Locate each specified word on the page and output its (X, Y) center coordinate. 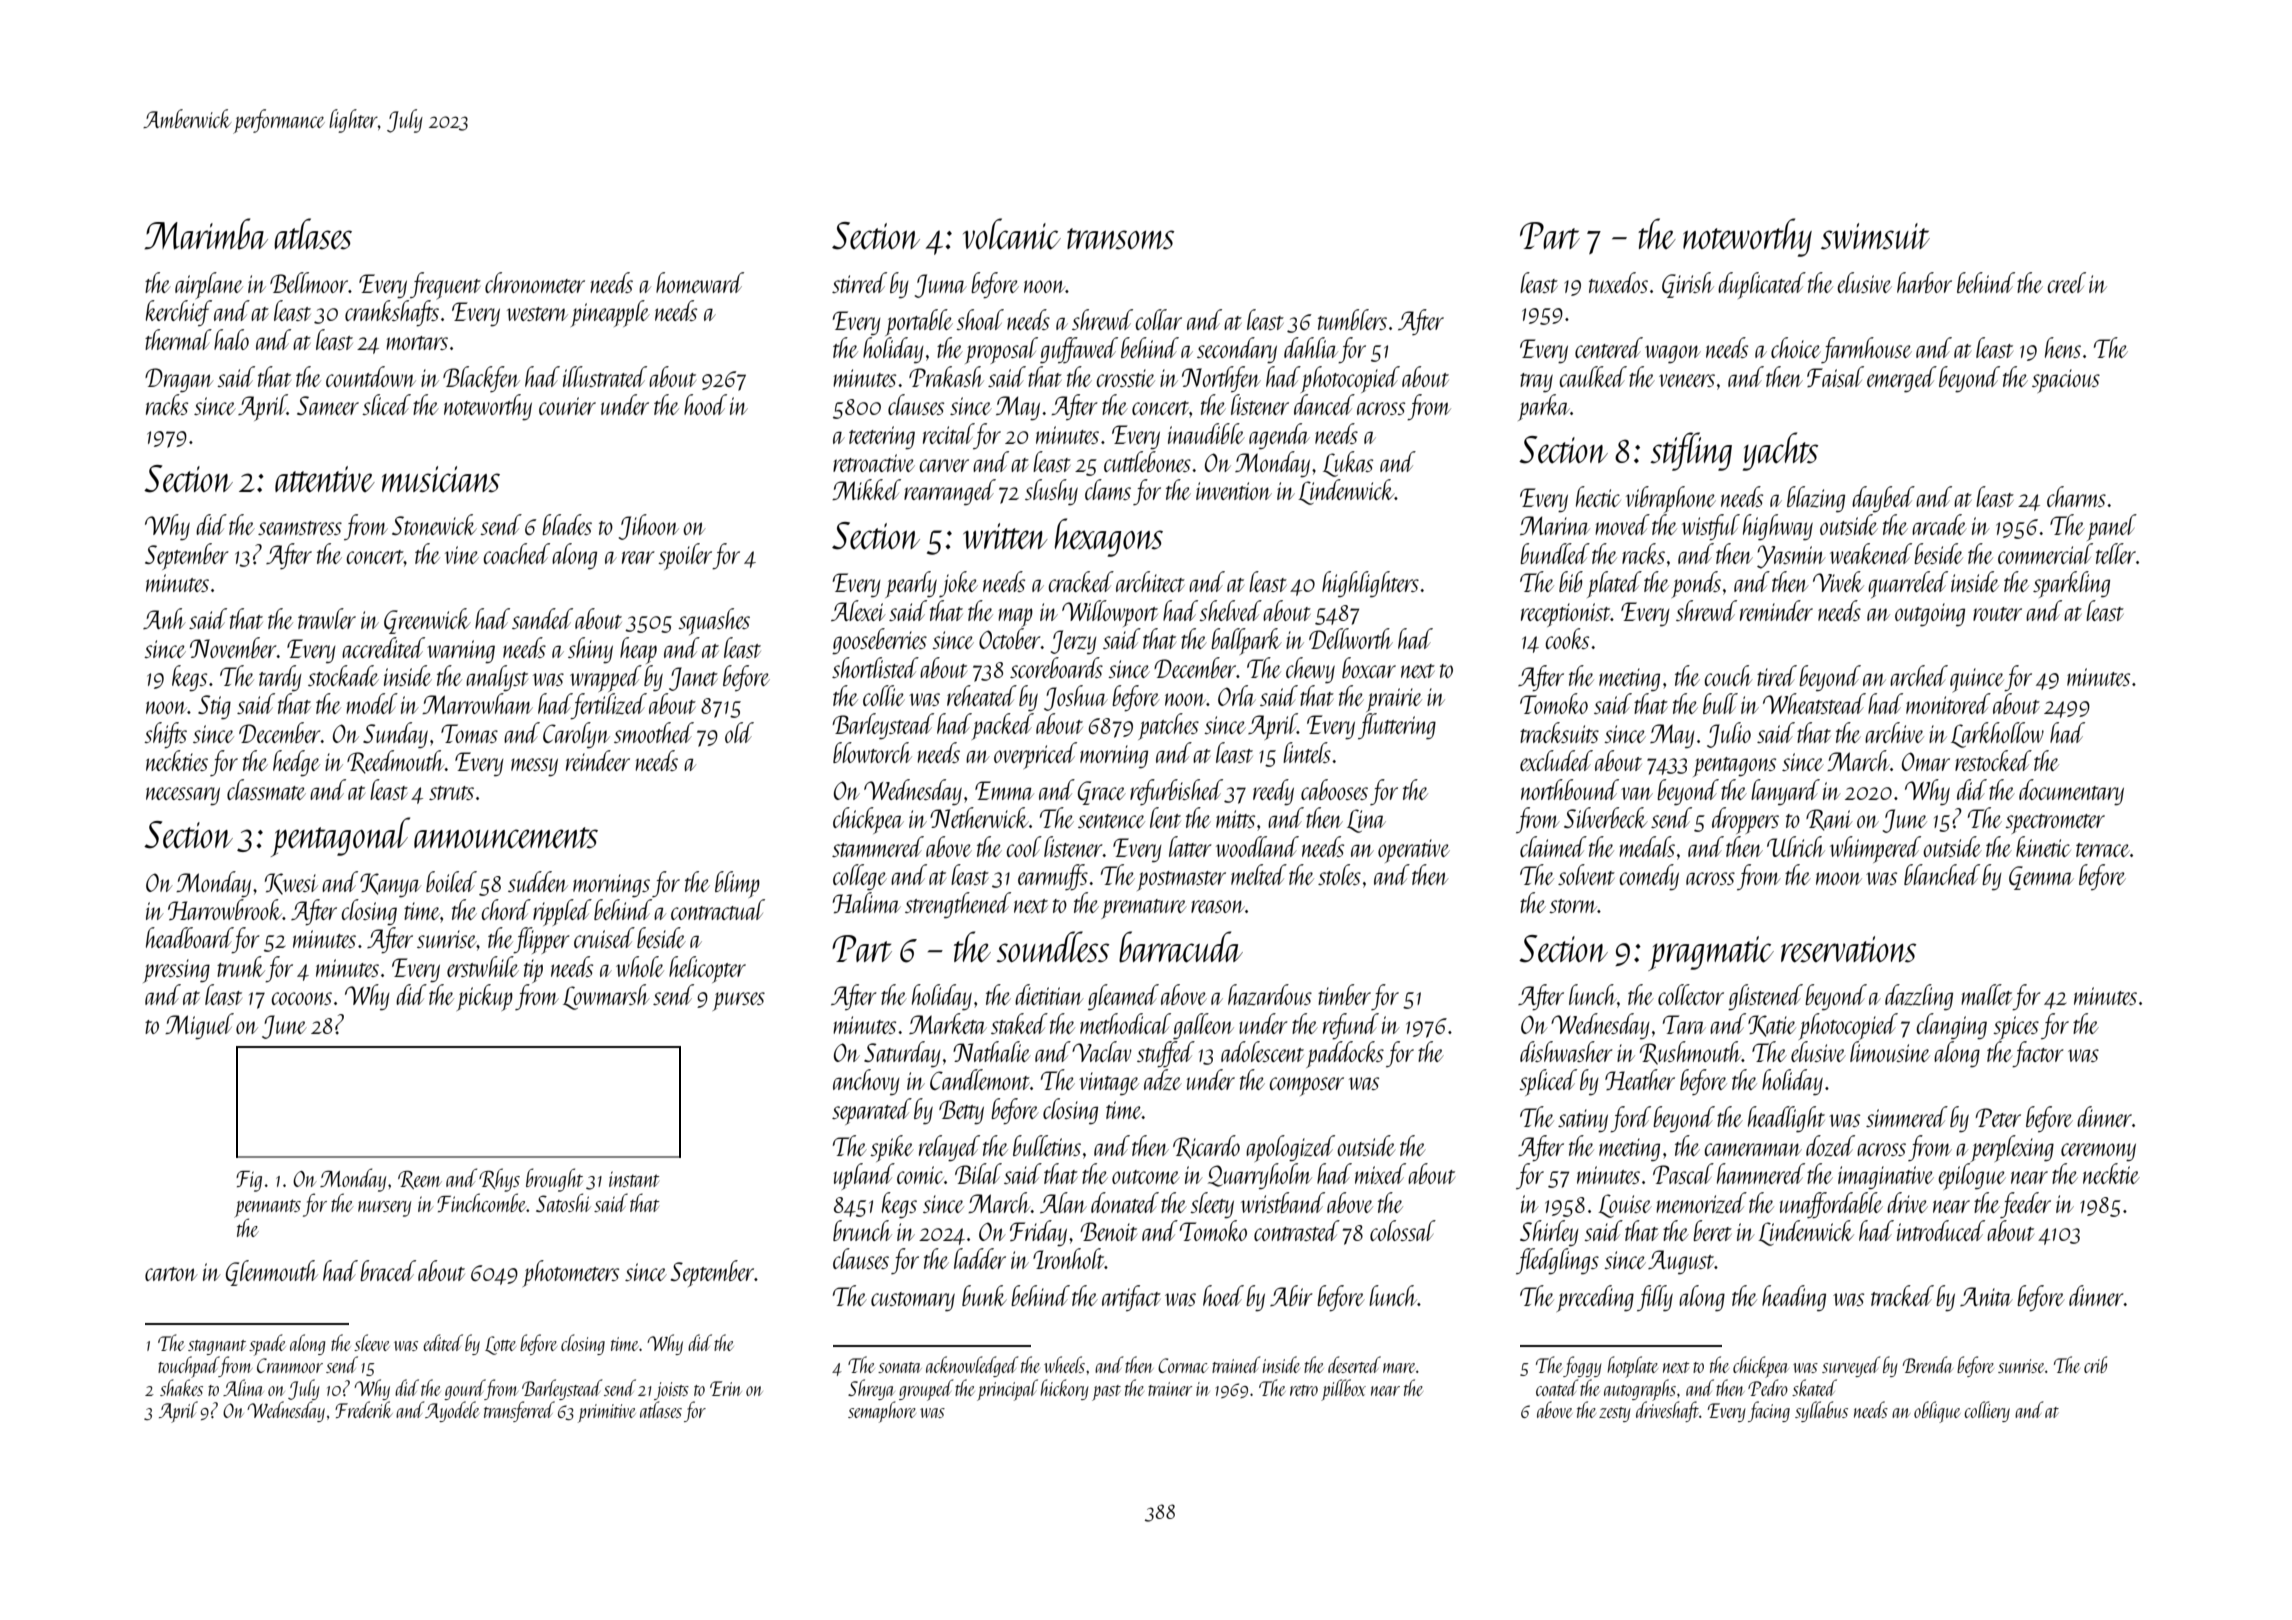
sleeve (372, 1342)
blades (567, 524)
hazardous (1270, 995)
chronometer (535, 282)
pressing (176, 971)
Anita (1986, 1296)
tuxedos (1618, 282)
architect (1150, 581)
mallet (1986, 994)
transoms (1120, 239)
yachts (1780, 451)
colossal (1403, 1230)
